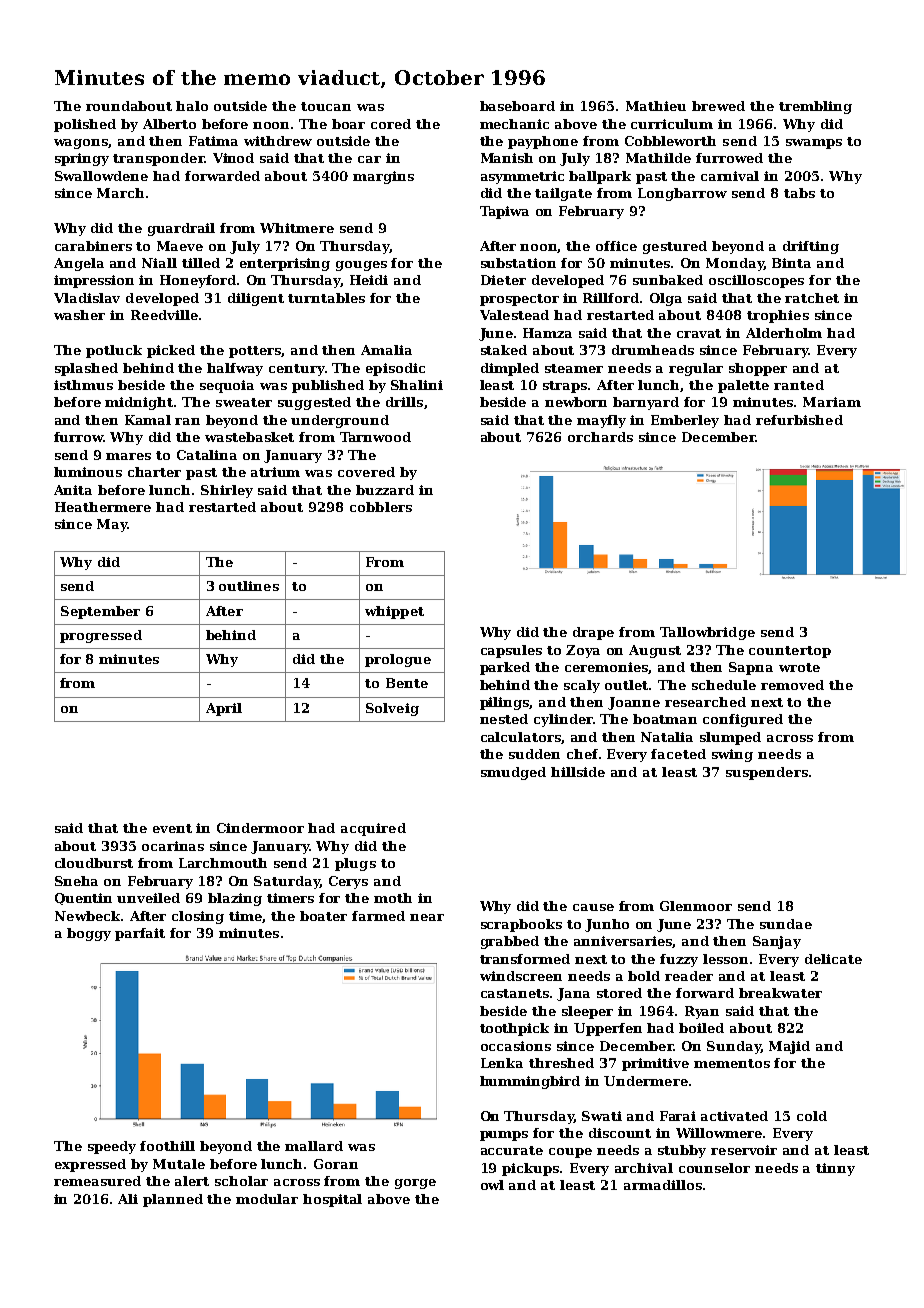  I want to click on Tallowbridge, so click(707, 633).
